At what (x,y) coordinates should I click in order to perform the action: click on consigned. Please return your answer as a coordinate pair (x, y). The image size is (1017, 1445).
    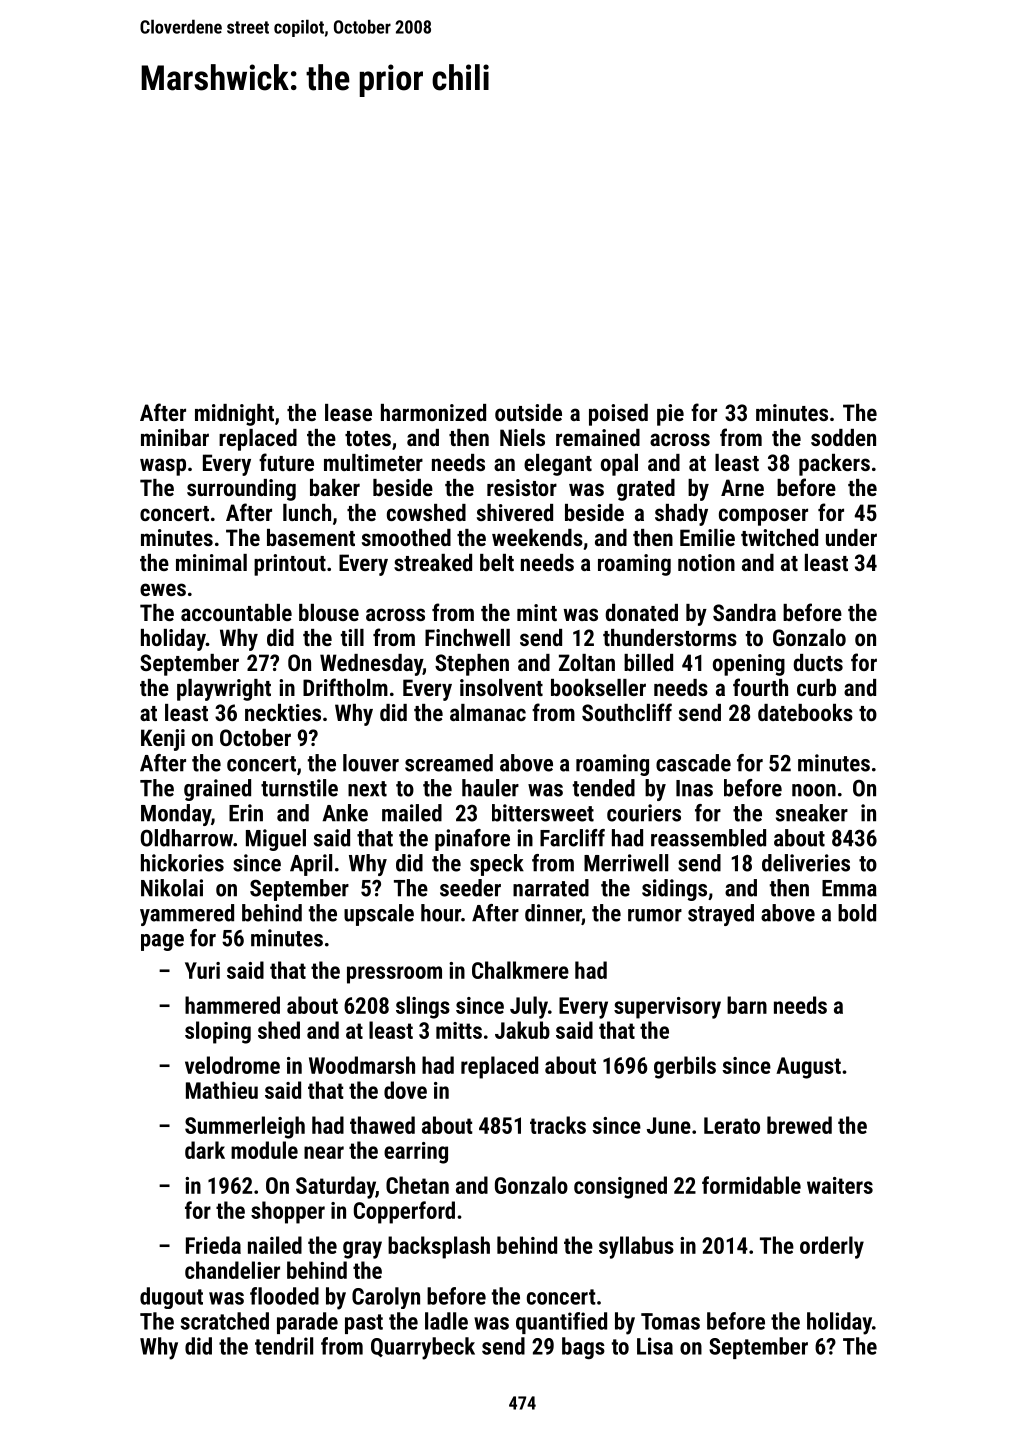
    Looking at the image, I should click on (620, 1187).
